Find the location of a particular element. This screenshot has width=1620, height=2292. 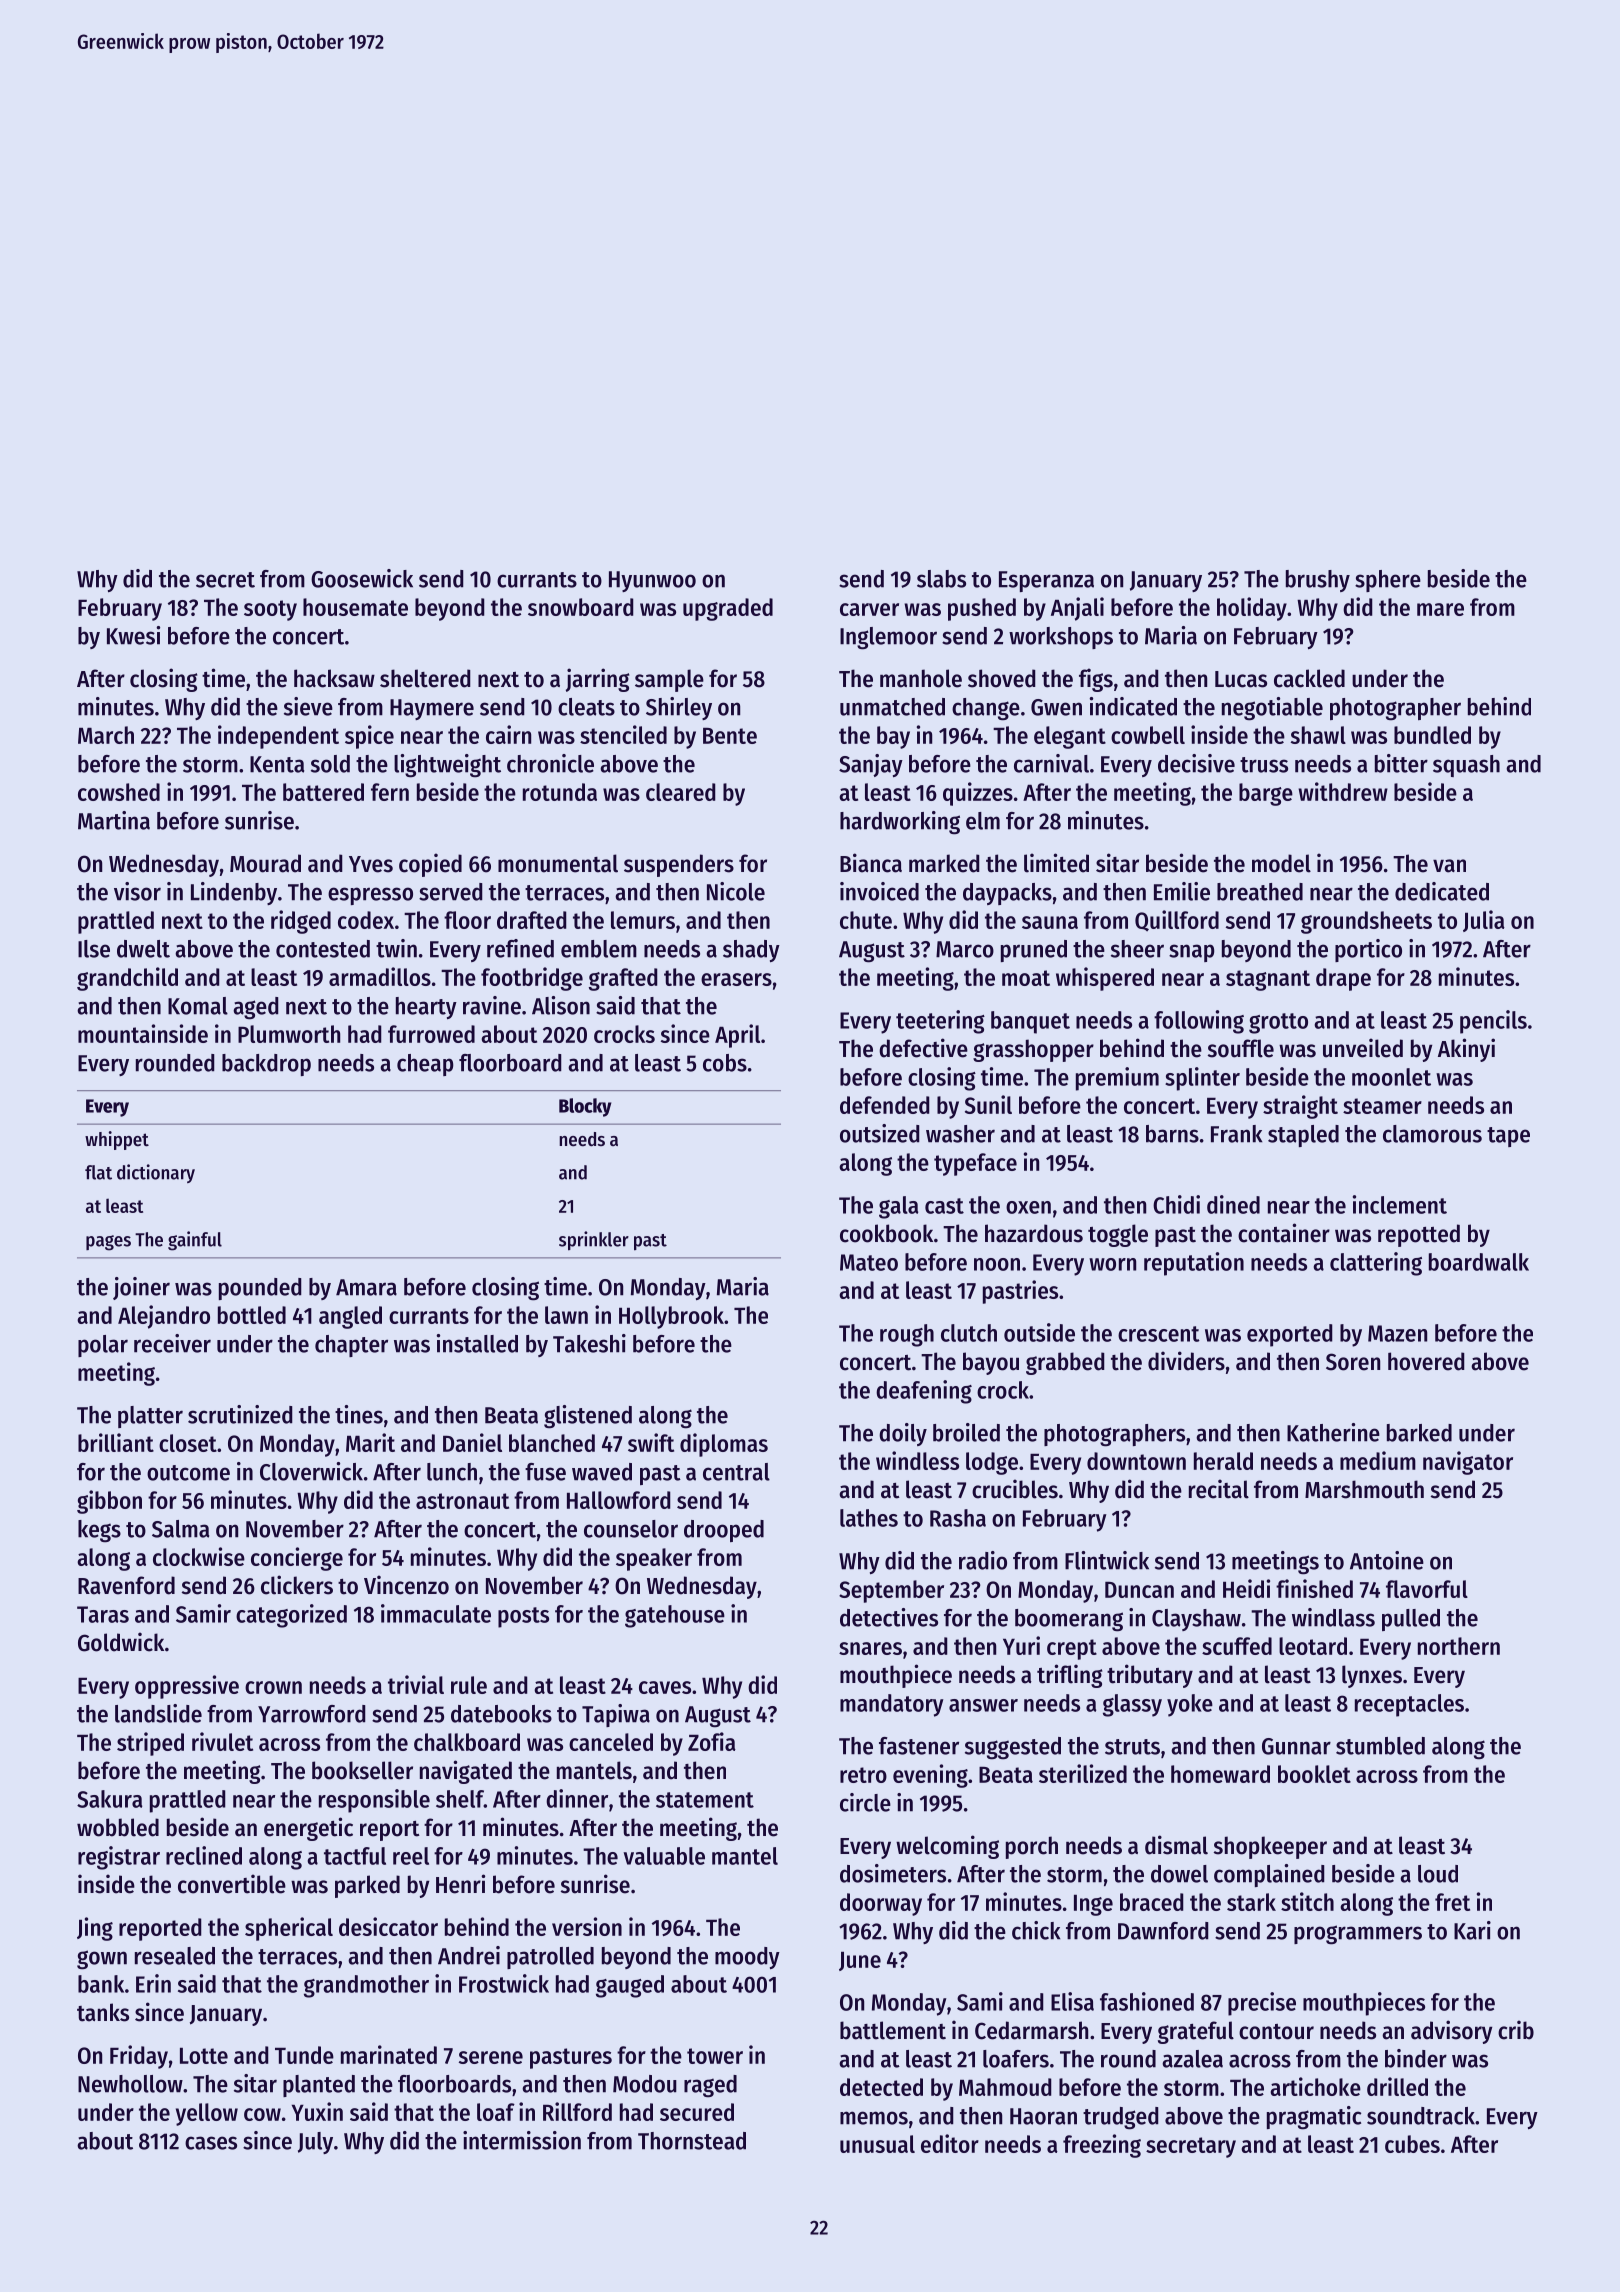

sphere is located at coordinates (1388, 581).
